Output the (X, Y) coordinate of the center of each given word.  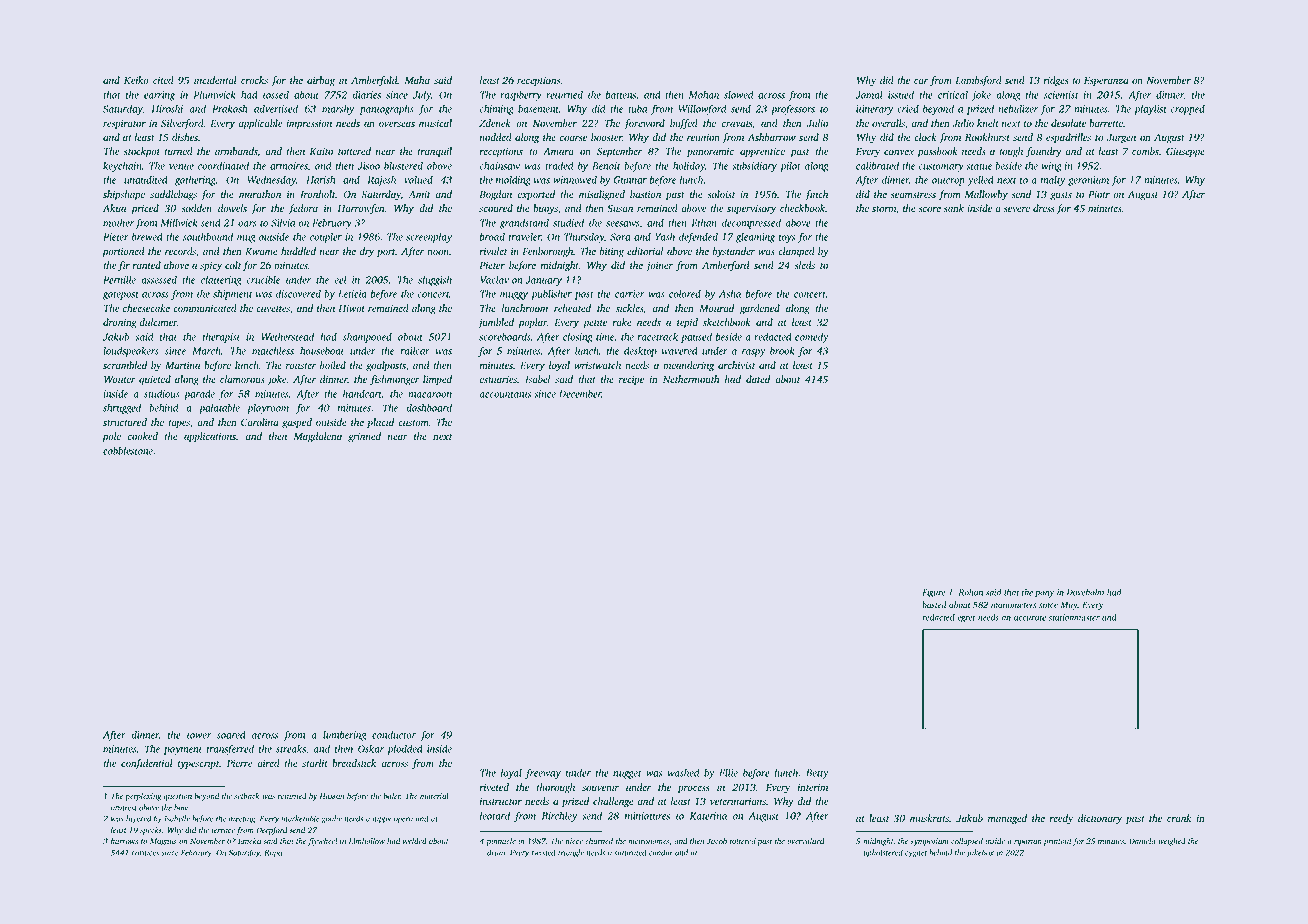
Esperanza (1106, 82)
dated (758, 379)
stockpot (142, 152)
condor (661, 852)
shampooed (367, 338)
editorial (645, 251)
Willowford (703, 109)
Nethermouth (691, 379)
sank (954, 208)
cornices (145, 852)
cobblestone (128, 450)
